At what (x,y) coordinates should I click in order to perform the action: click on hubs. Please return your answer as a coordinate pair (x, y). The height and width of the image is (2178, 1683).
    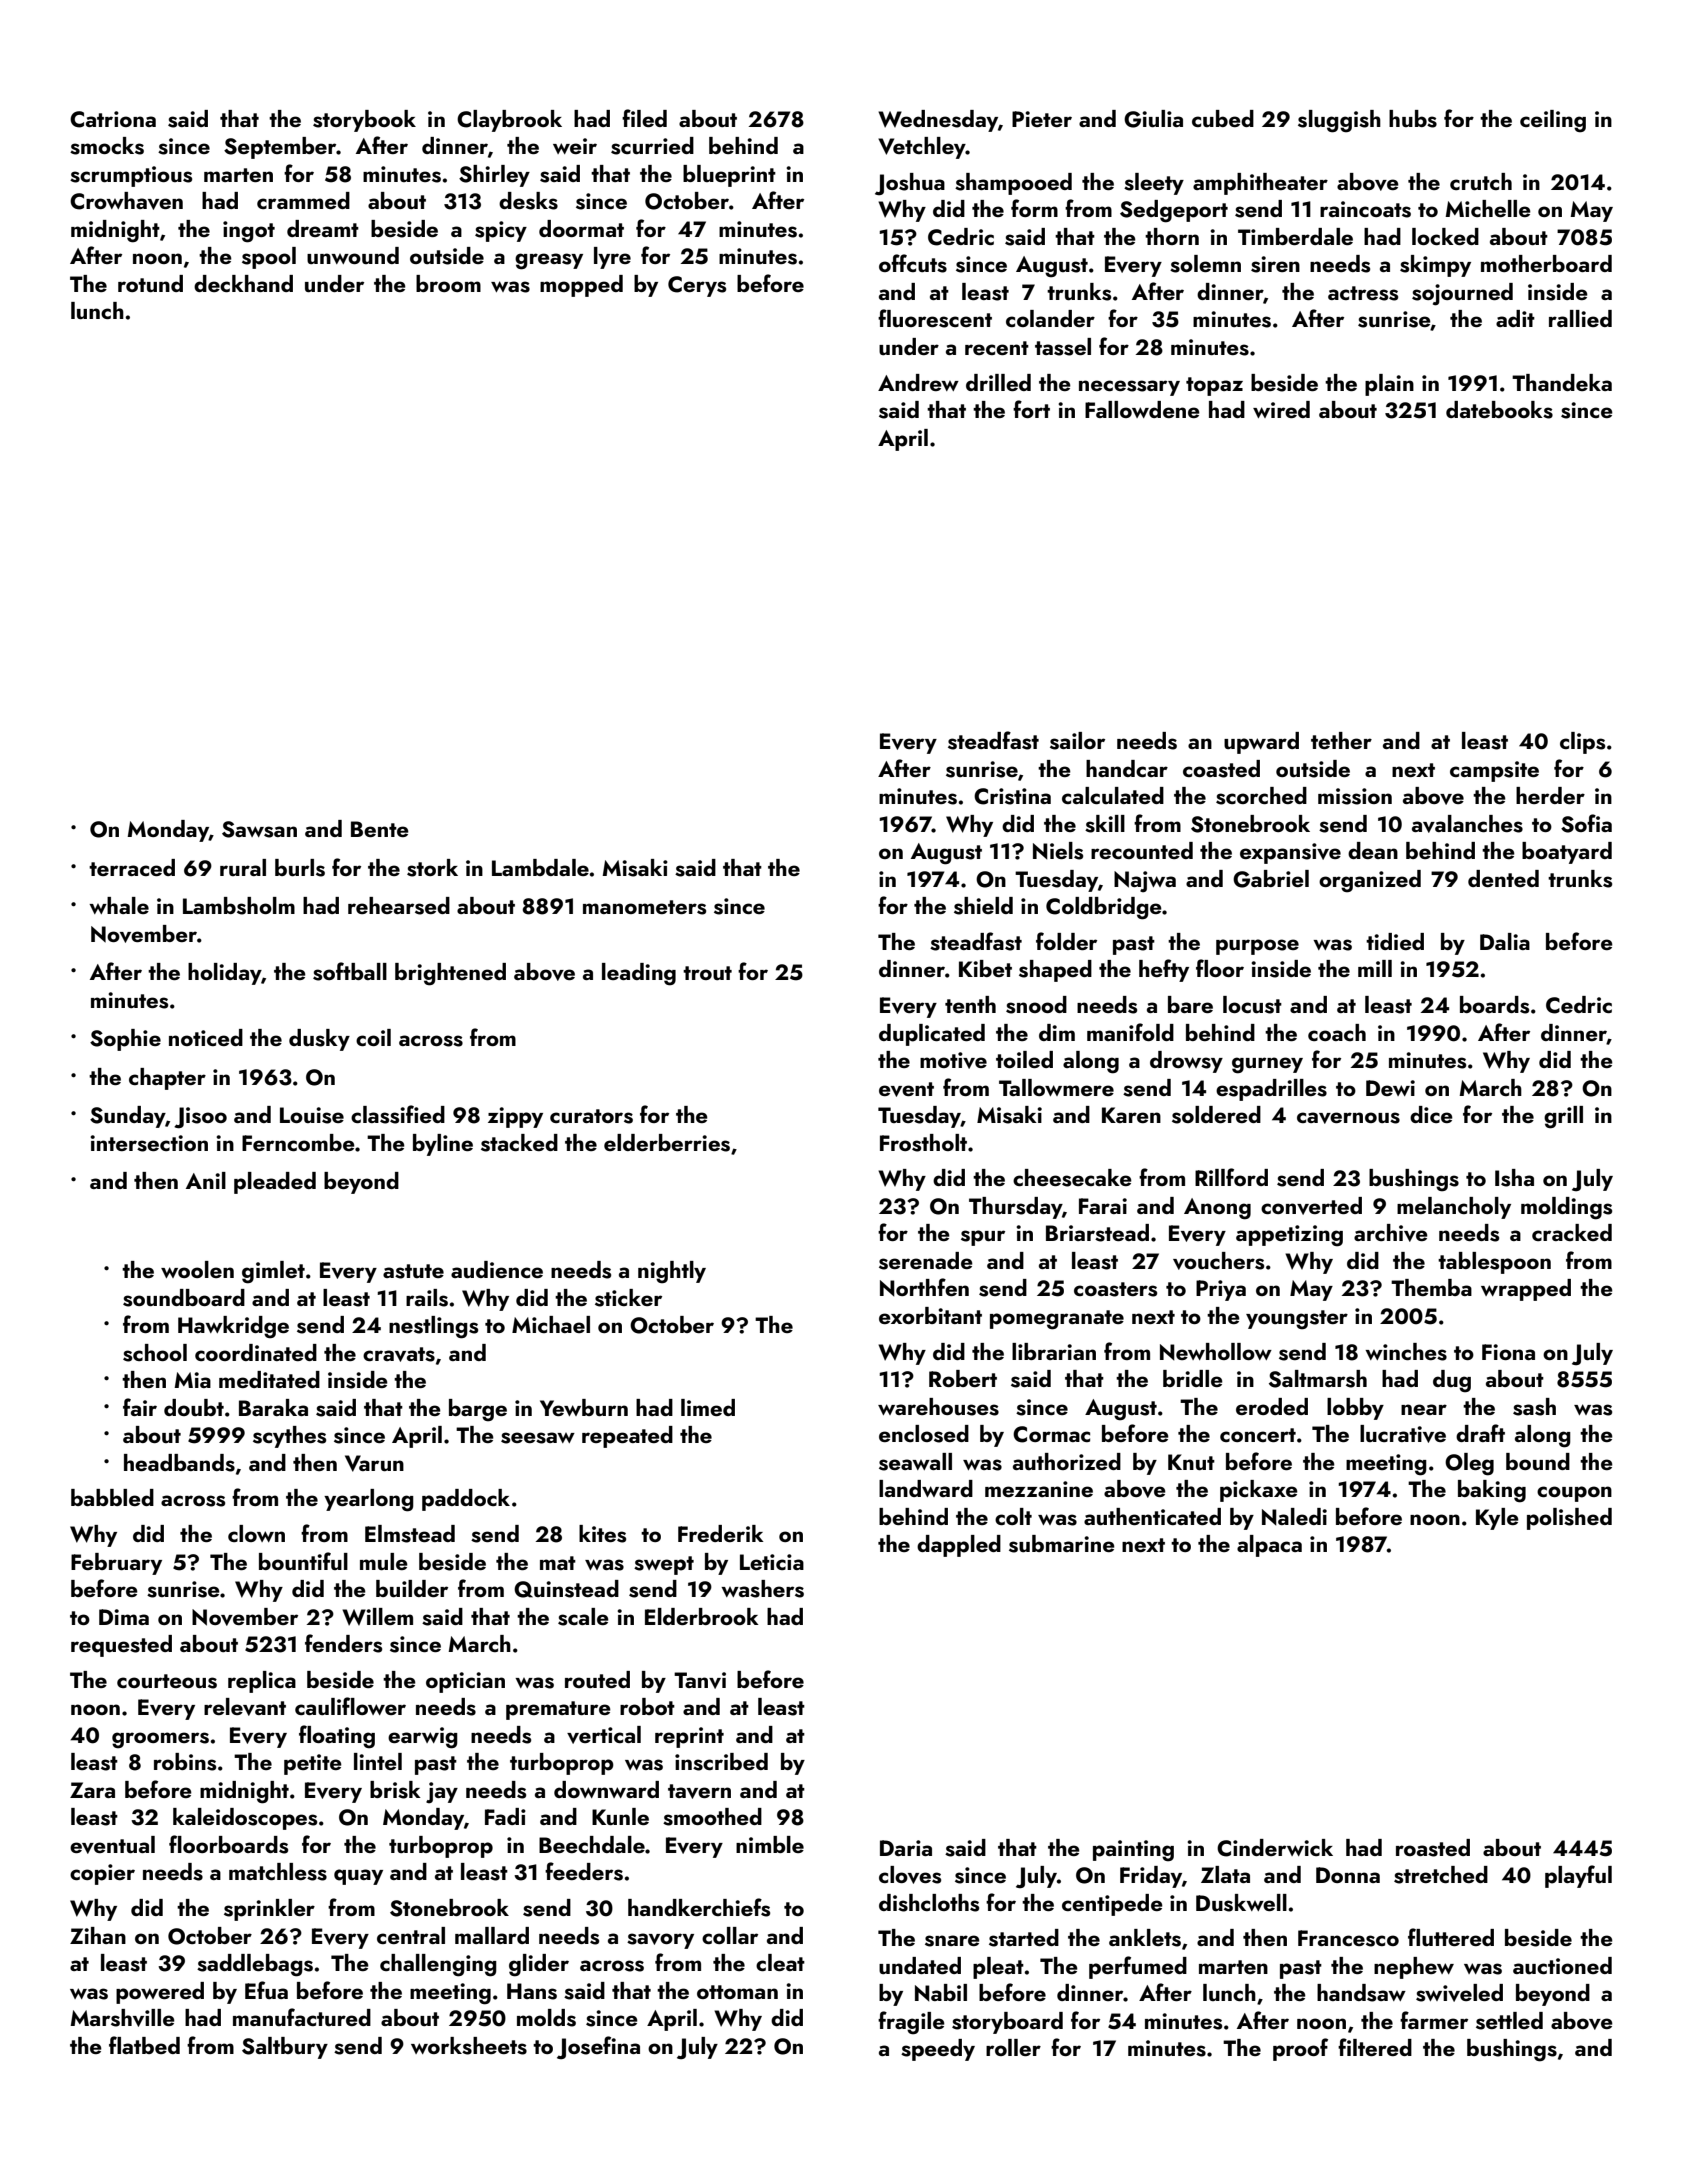
    Looking at the image, I should click on (1413, 119).
